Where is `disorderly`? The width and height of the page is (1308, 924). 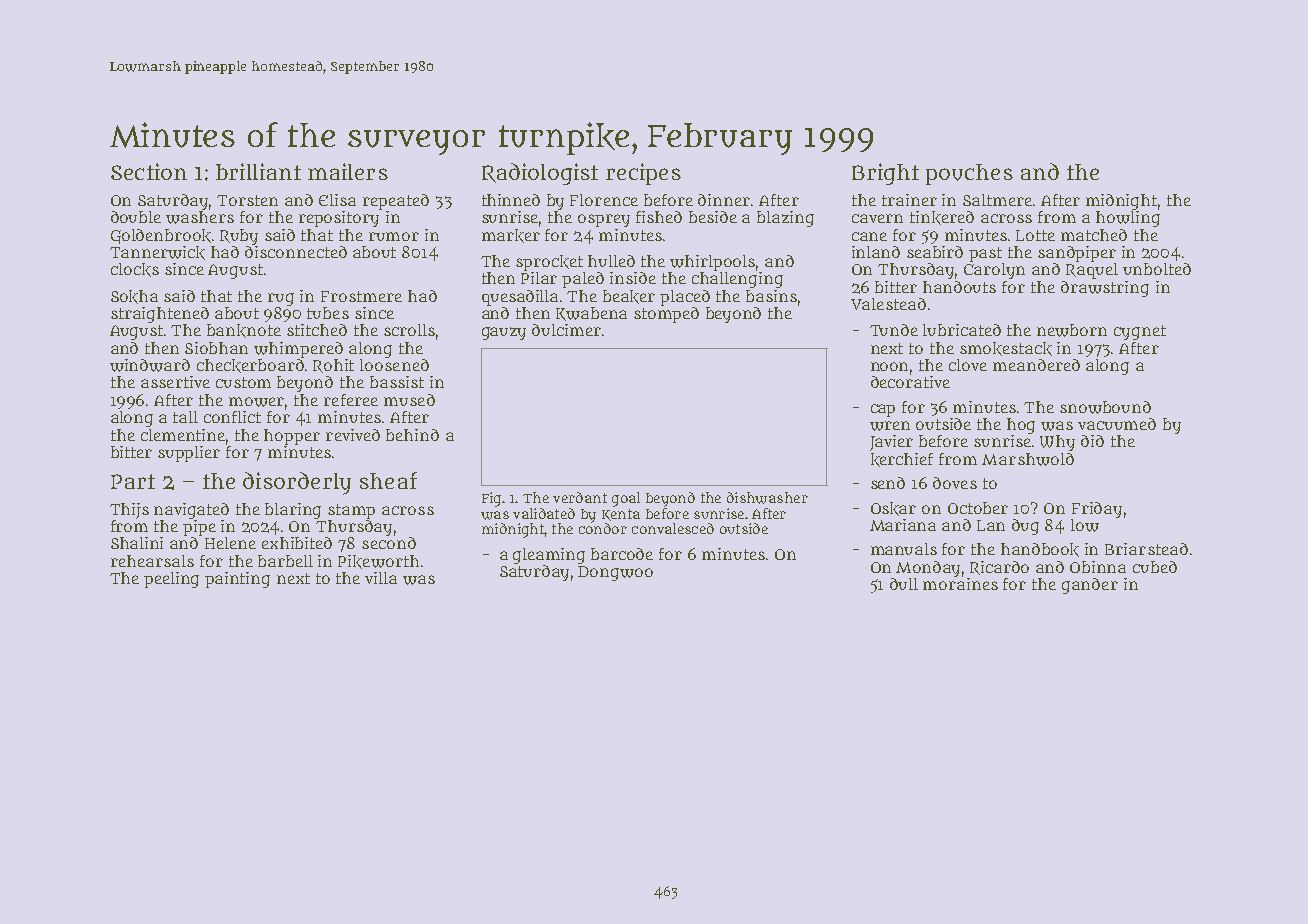 disorderly is located at coordinates (297, 483).
